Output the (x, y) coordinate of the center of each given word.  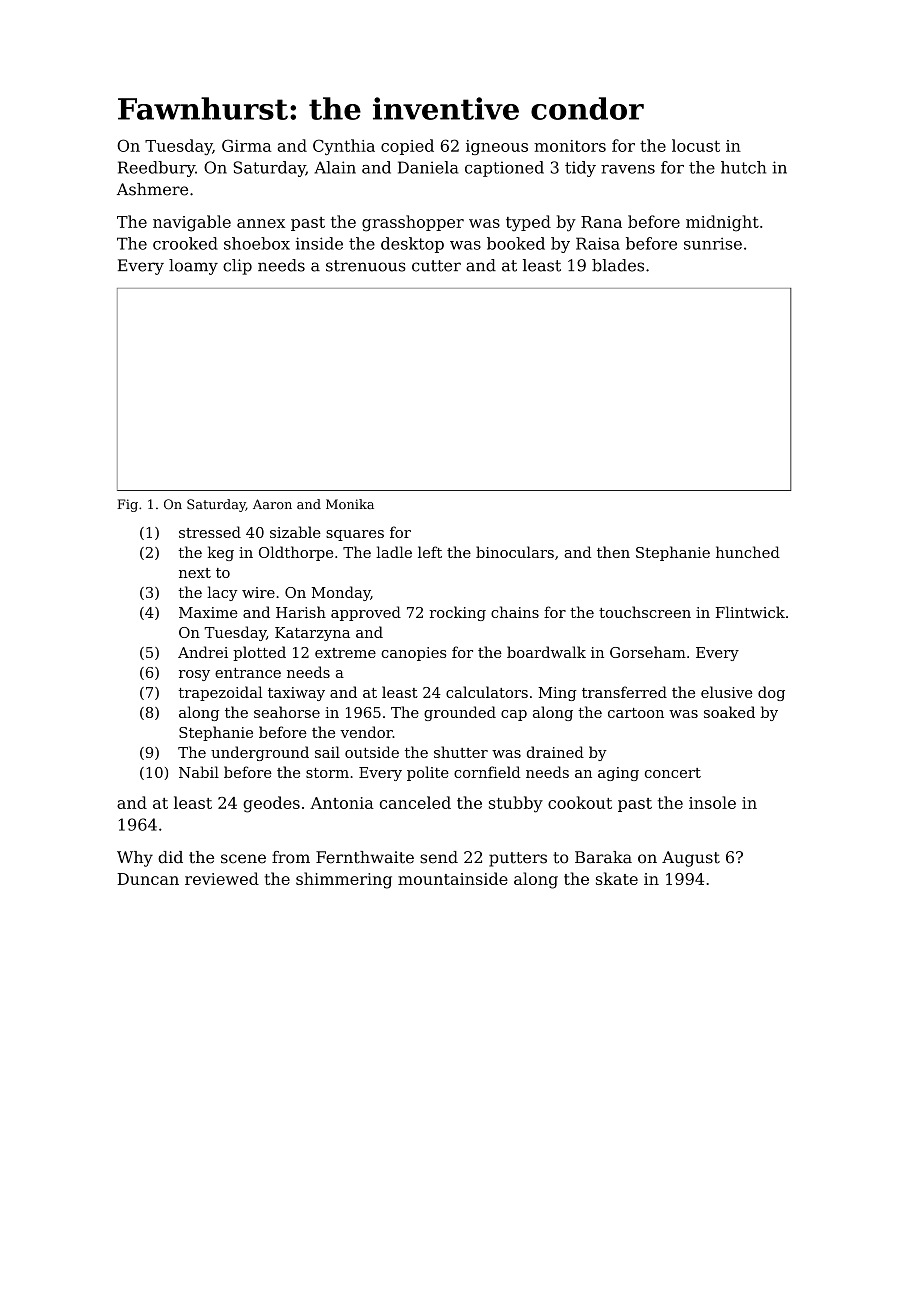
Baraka (603, 857)
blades (618, 265)
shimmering (344, 880)
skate (617, 878)
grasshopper (413, 223)
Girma (246, 145)
